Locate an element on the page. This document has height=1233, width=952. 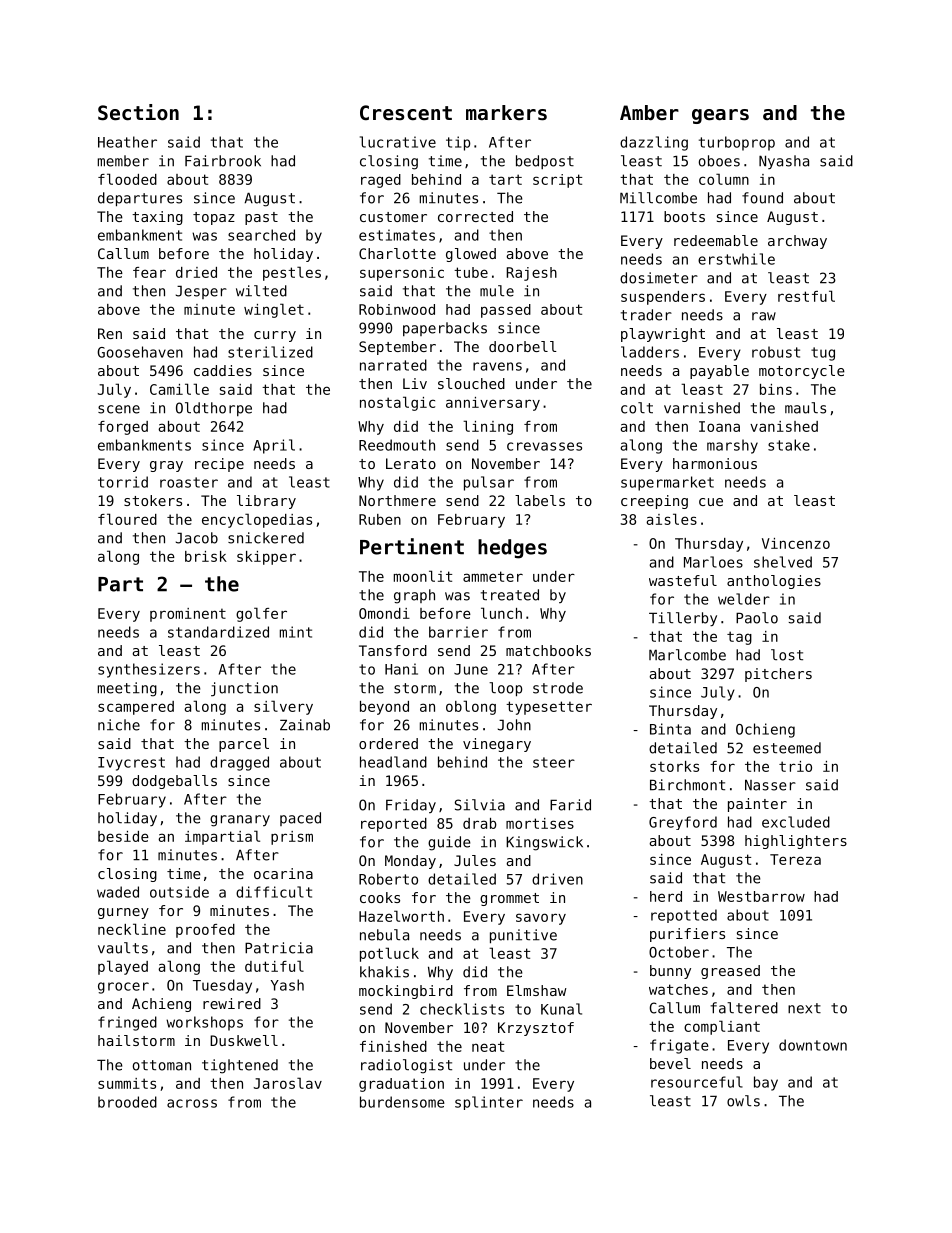
meeting is located at coordinates (127, 689).
